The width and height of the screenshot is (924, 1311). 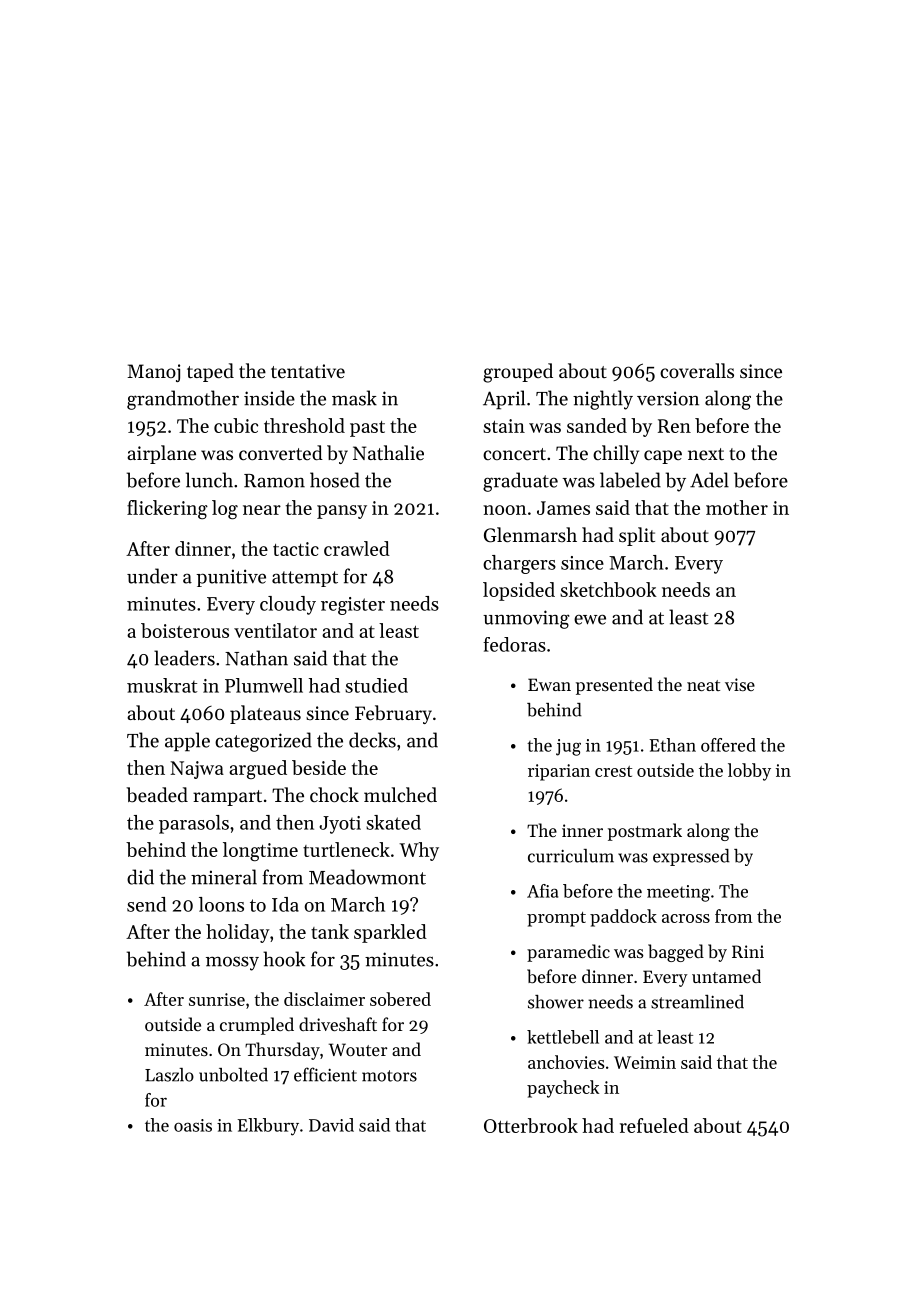 What do you see at coordinates (531, 1125) in the screenshot?
I see `Otterbrook` at bounding box center [531, 1125].
